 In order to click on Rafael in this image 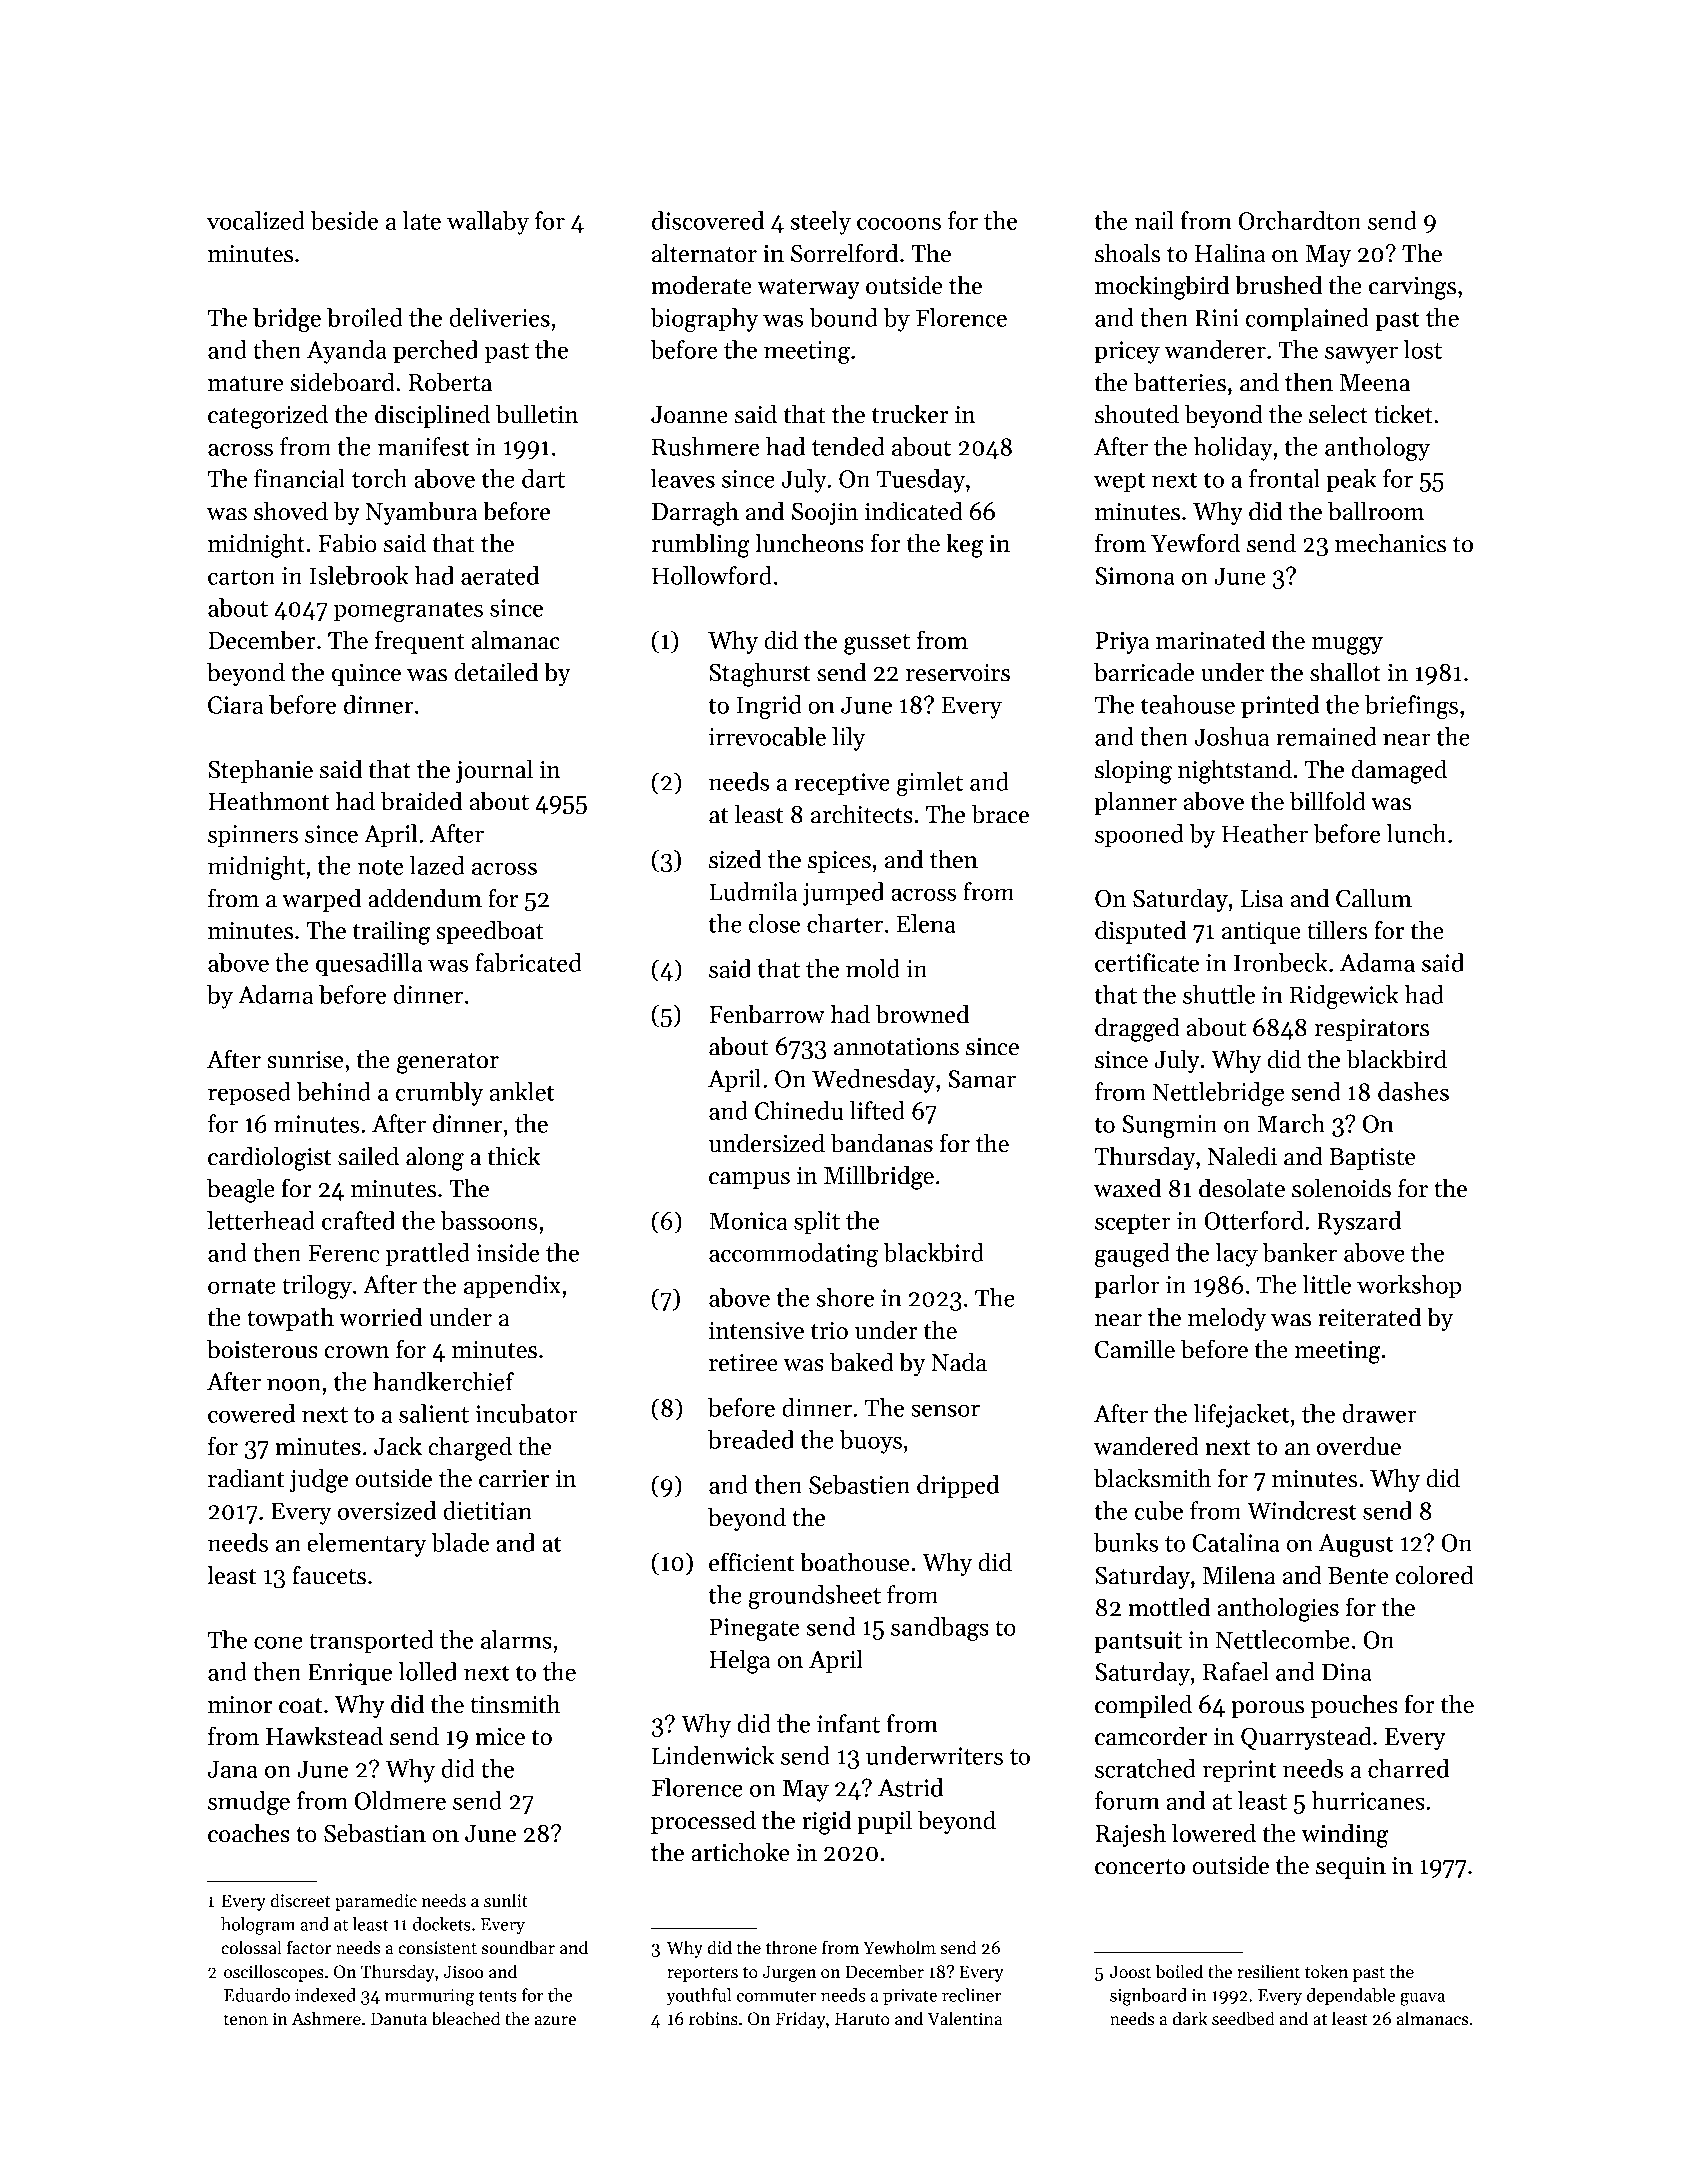, I will do `click(1235, 1671)`.
